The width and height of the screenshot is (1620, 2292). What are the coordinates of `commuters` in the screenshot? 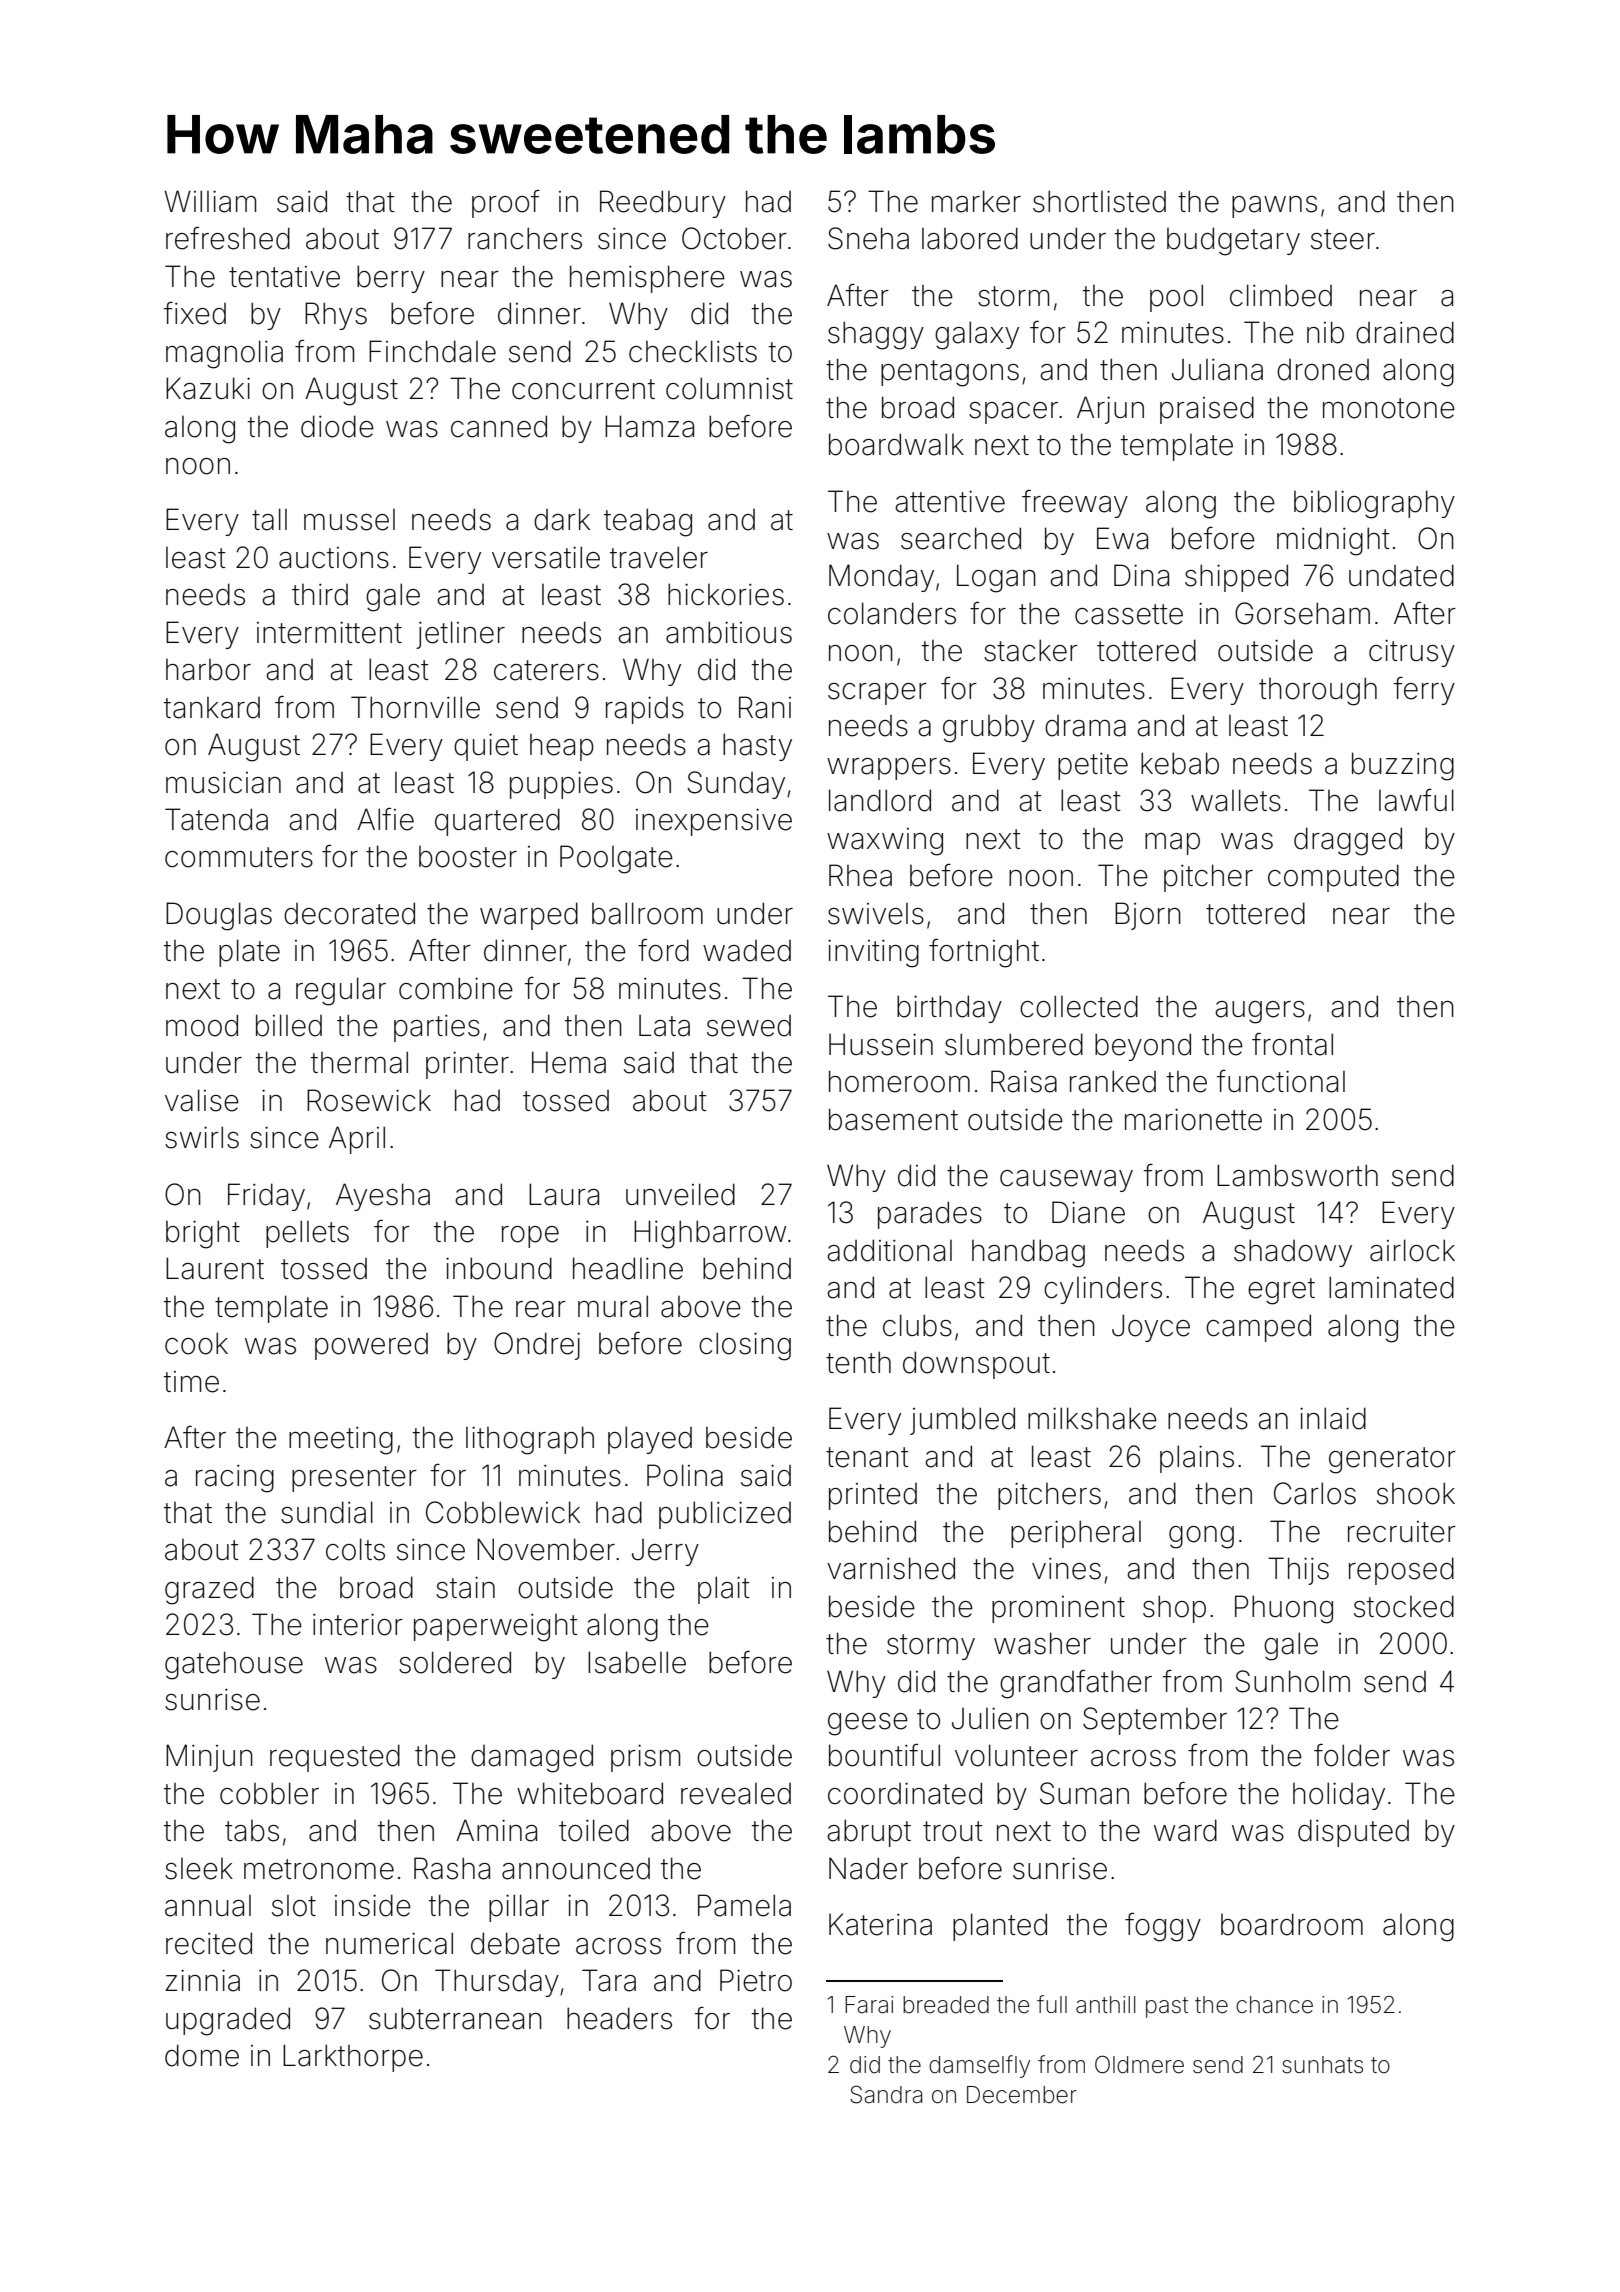 It's located at (239, 857).
